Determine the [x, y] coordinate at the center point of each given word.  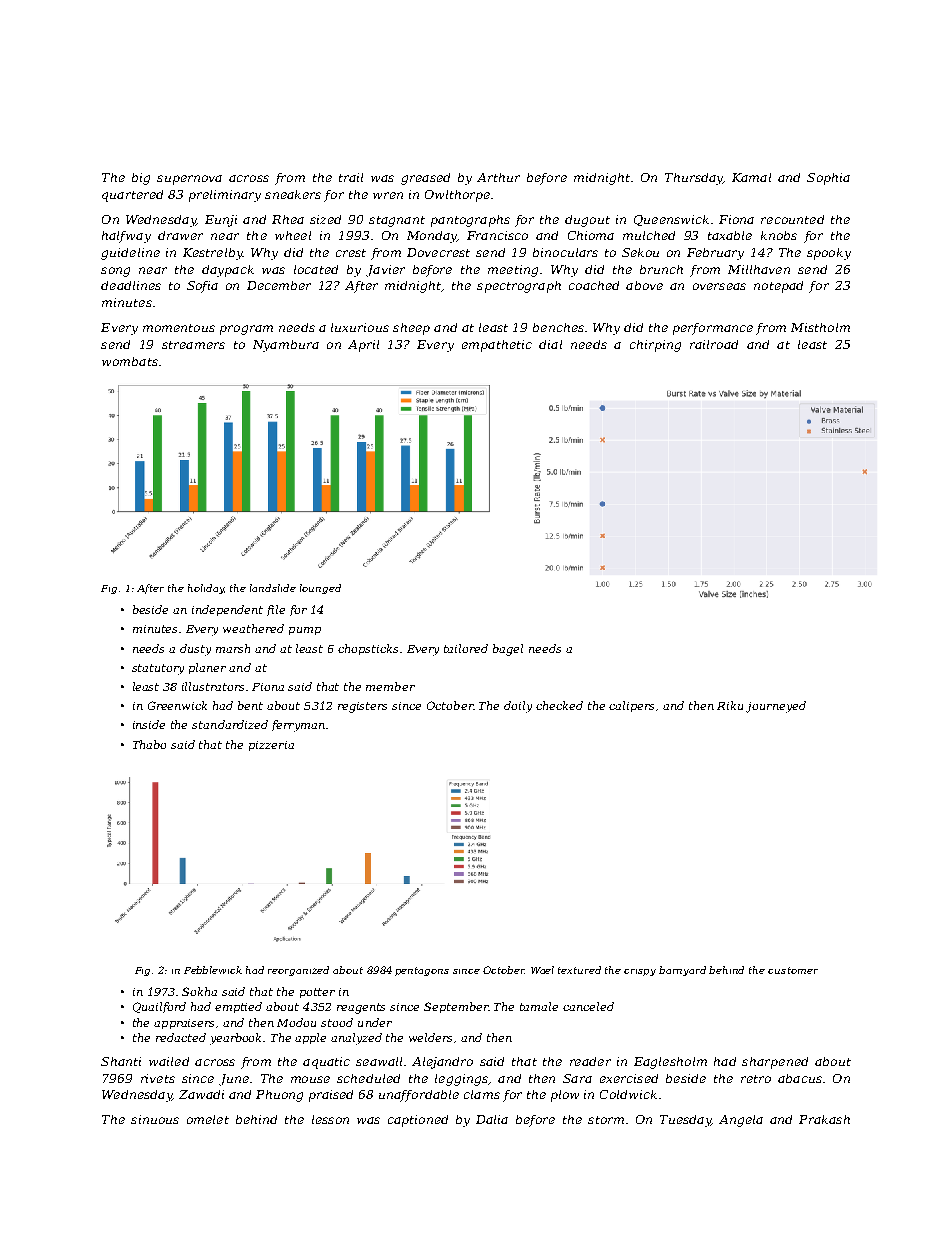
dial [550, 344]
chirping [655, 346]
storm [606, 1120]
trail [351, 177]
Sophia [828, 179]
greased [425, 179]
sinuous [155, 1119]
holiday [206, 589]
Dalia [492, 1119]
